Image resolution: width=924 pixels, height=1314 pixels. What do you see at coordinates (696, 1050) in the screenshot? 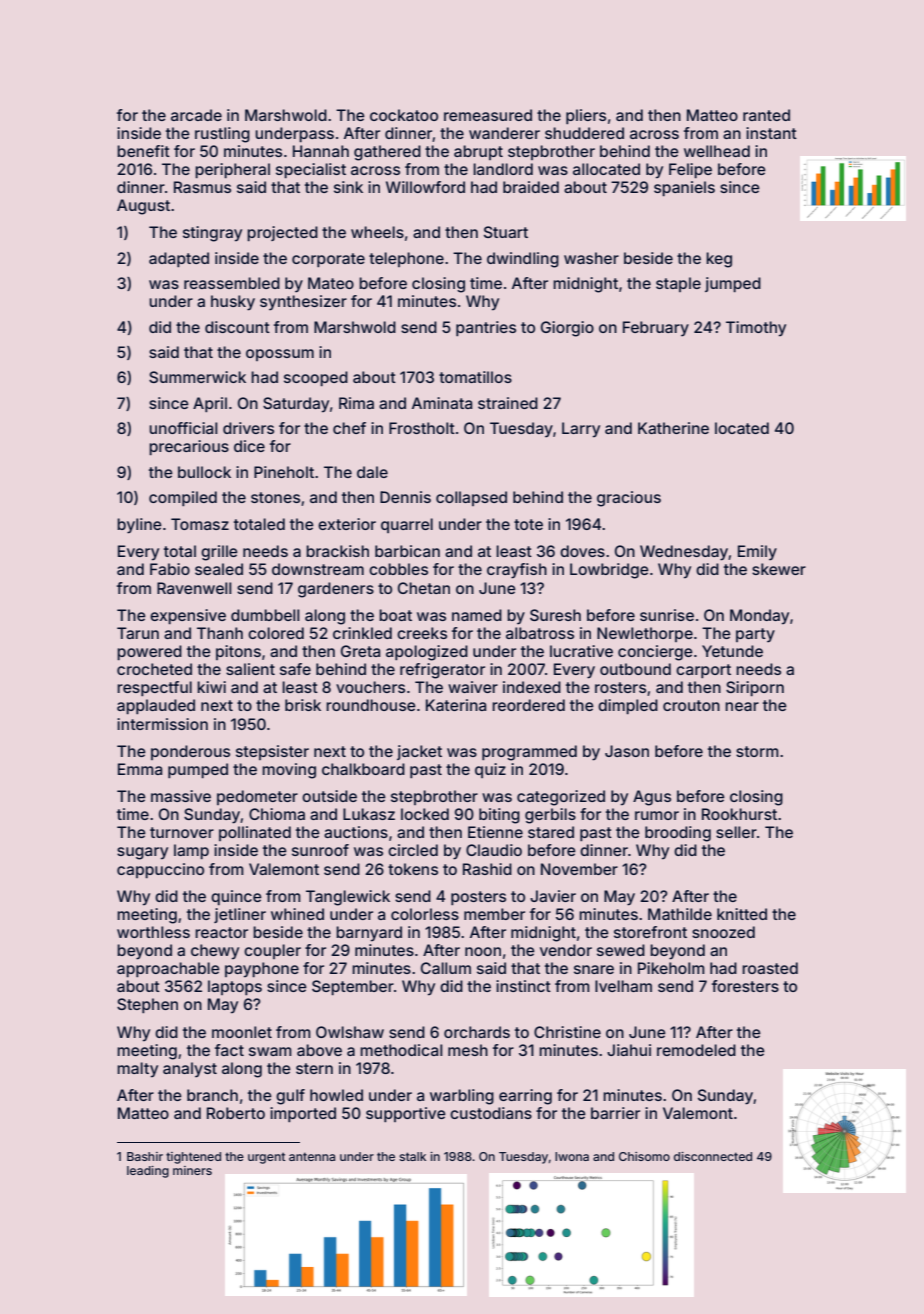
I see `remodeled` at bounding box center [696, 1050].
